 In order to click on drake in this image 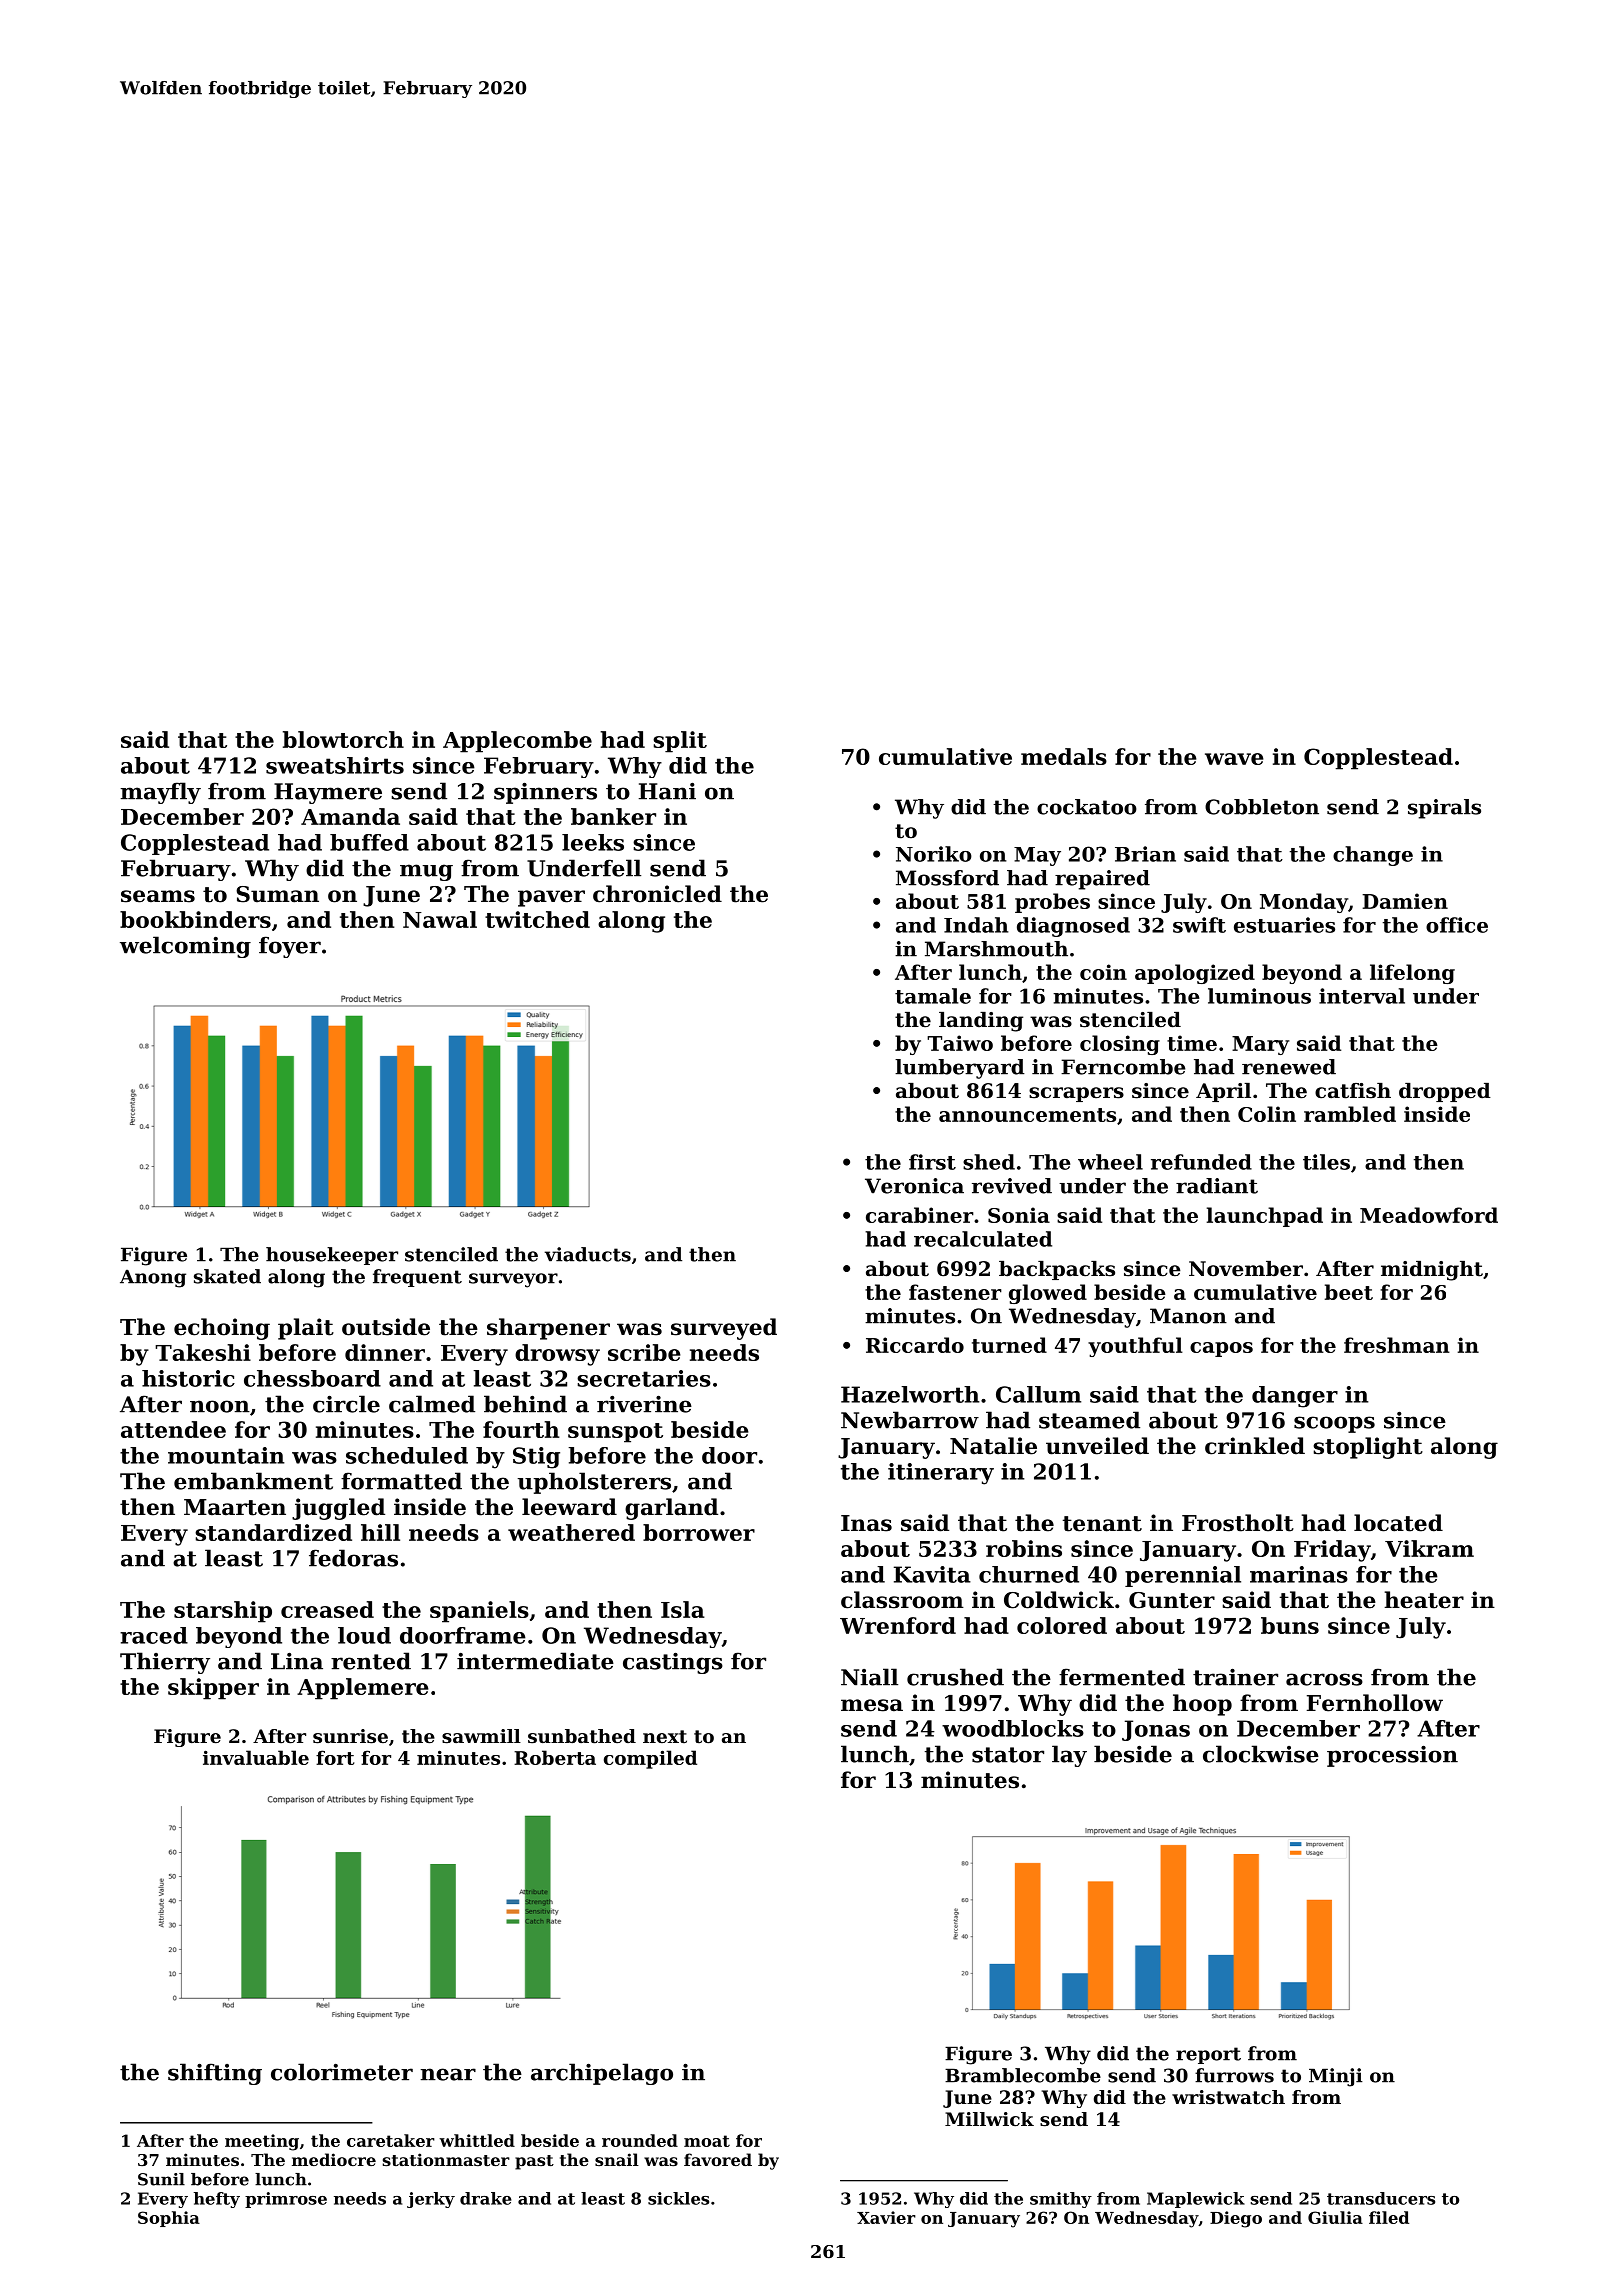, I will do `click(486, 2198)`.
